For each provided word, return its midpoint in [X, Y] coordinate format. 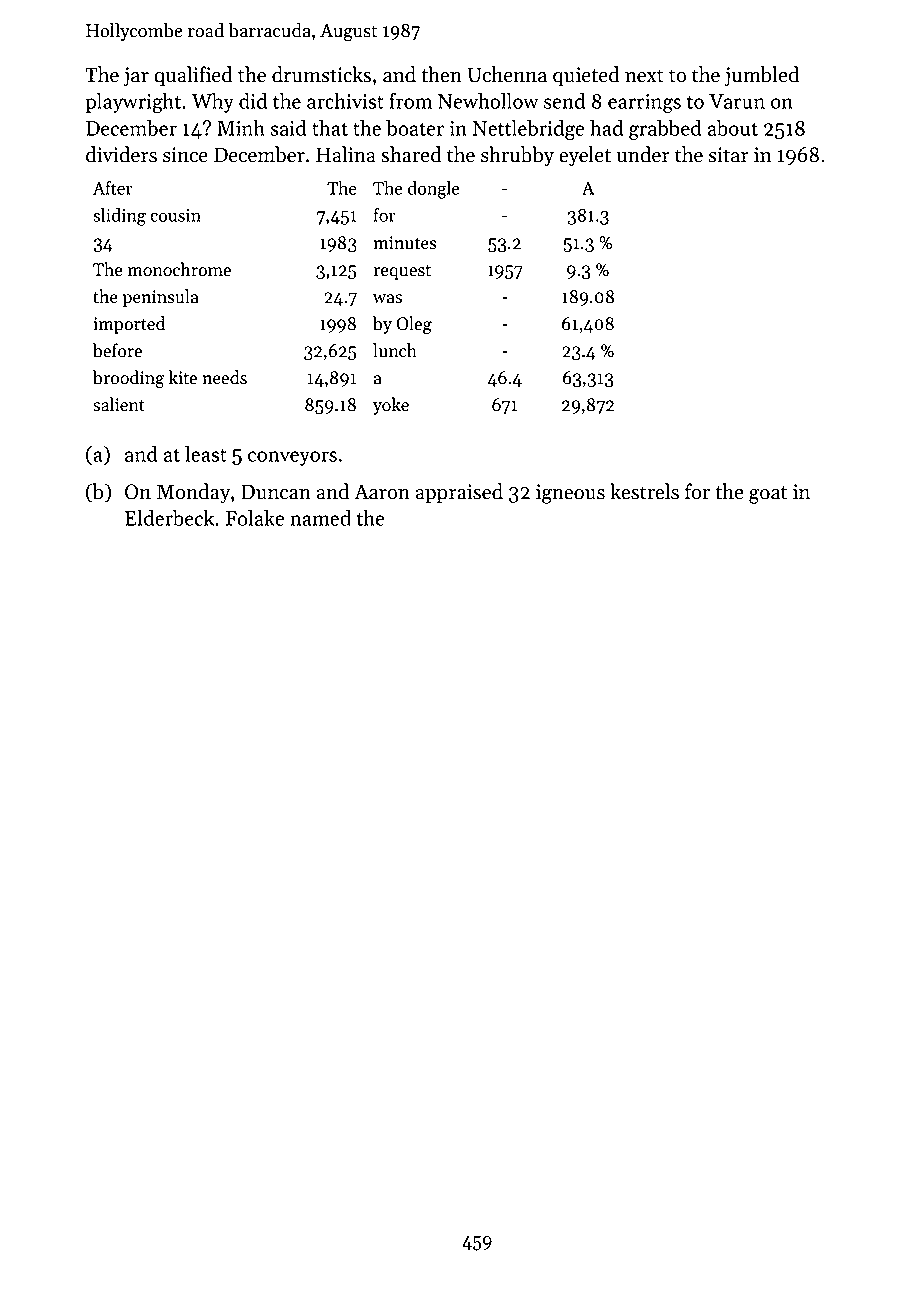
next [644, 76]
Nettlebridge [528, 130]
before [117, 350]
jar [136, 77]
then [441, 74]
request [402, 272]
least [206, 454]
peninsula [160, 298]
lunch [395, 350]
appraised [459, 493]
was [387, 299]
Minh [241, 128]
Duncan [276, 492]
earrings [644, 104]
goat [768, 495]
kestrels [644, 491]
